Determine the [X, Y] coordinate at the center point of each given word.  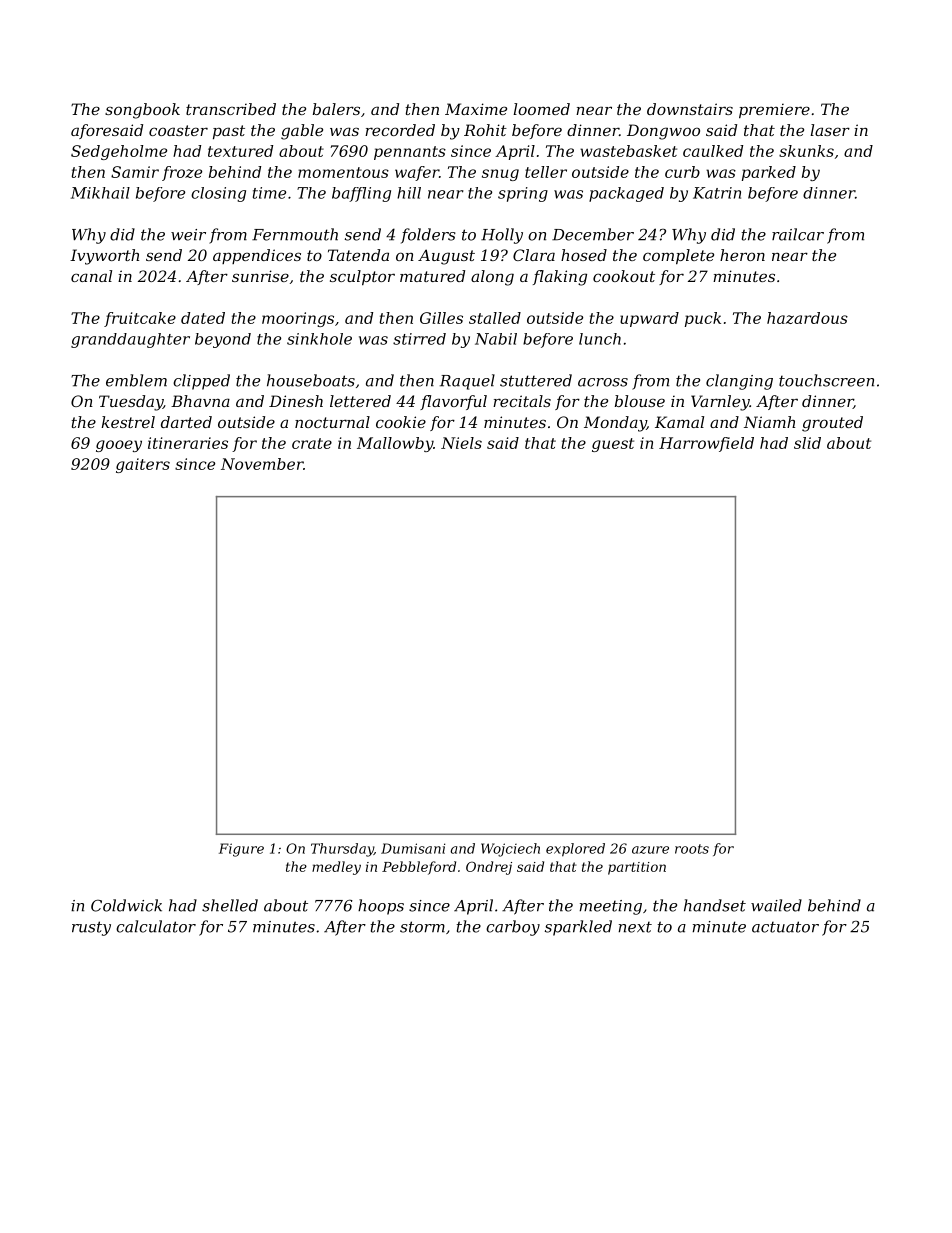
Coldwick [126, 905]
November [262, 464]
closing [218, 194]
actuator [785, 927]
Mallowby [395, 444]
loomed [541, 109]
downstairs [690, 109]
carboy [513, 928]
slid [807, 443]
